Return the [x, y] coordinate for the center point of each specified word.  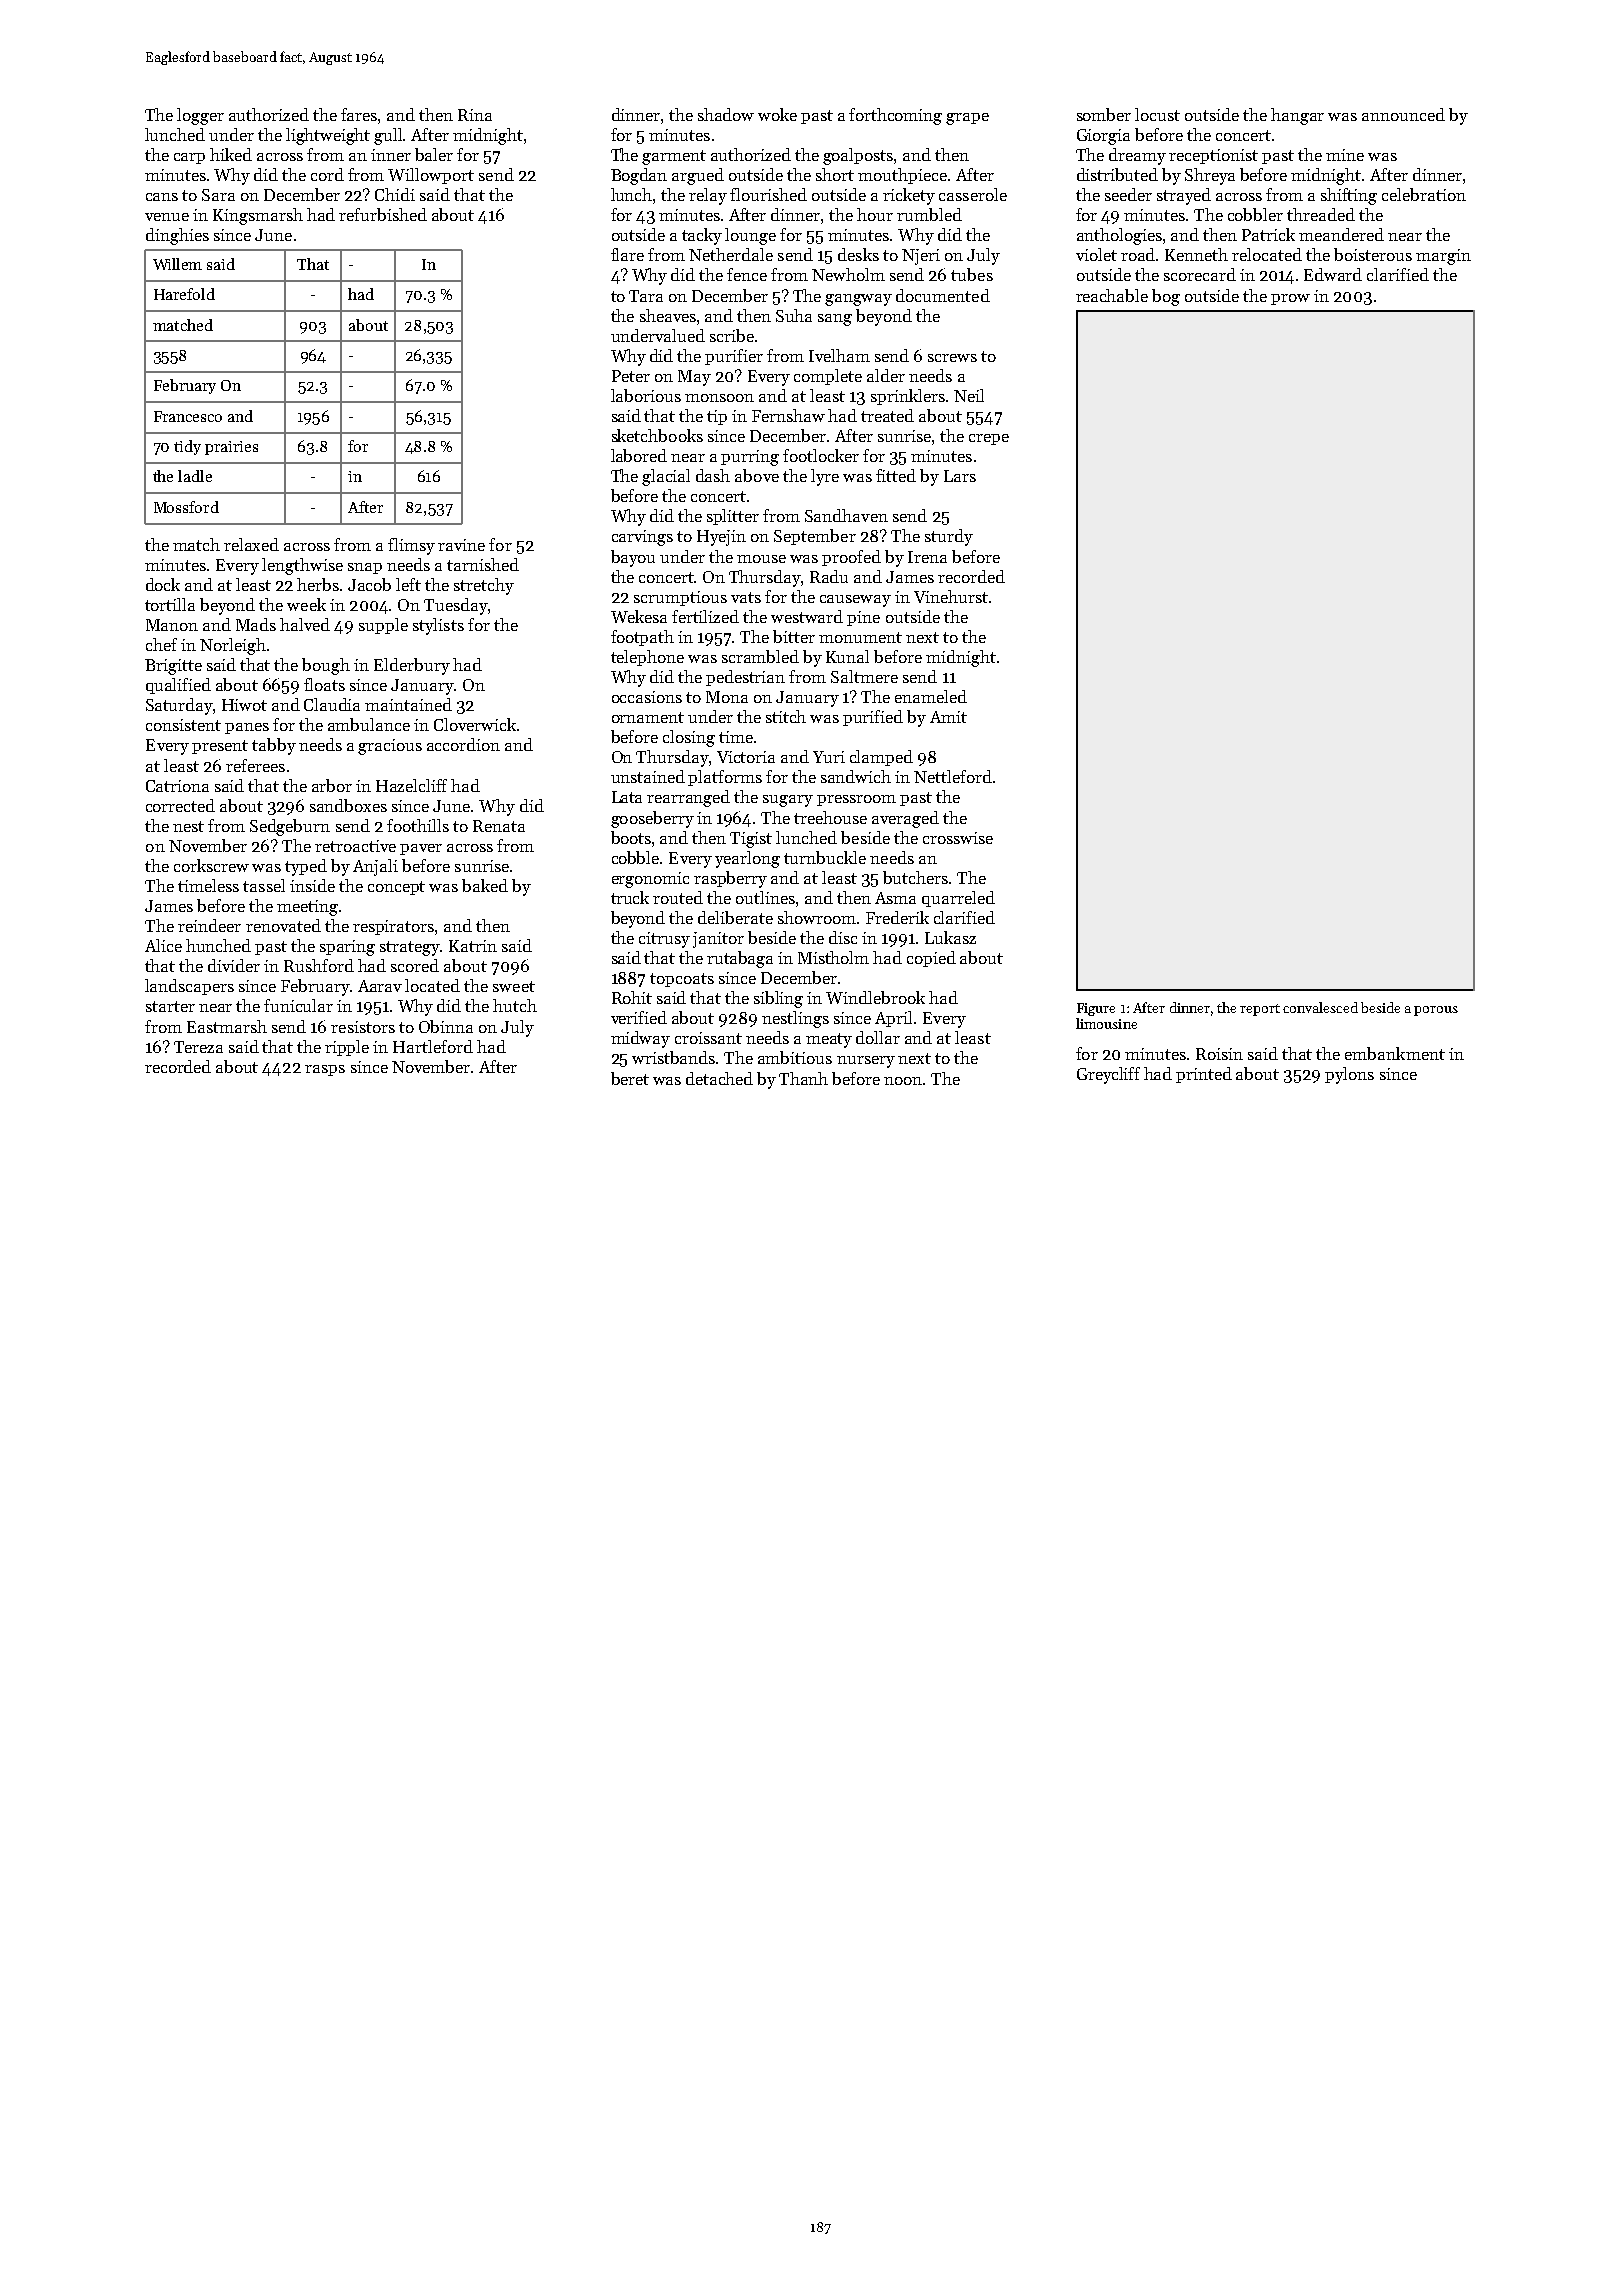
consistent [183, 725]
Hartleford [433, 1046]
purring [750, 458]
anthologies [1119, 236]
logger [200, 116]
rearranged [688, 798]
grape [967, 119]
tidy [187, 447]
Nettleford [953, 776]
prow [1290, 299]
